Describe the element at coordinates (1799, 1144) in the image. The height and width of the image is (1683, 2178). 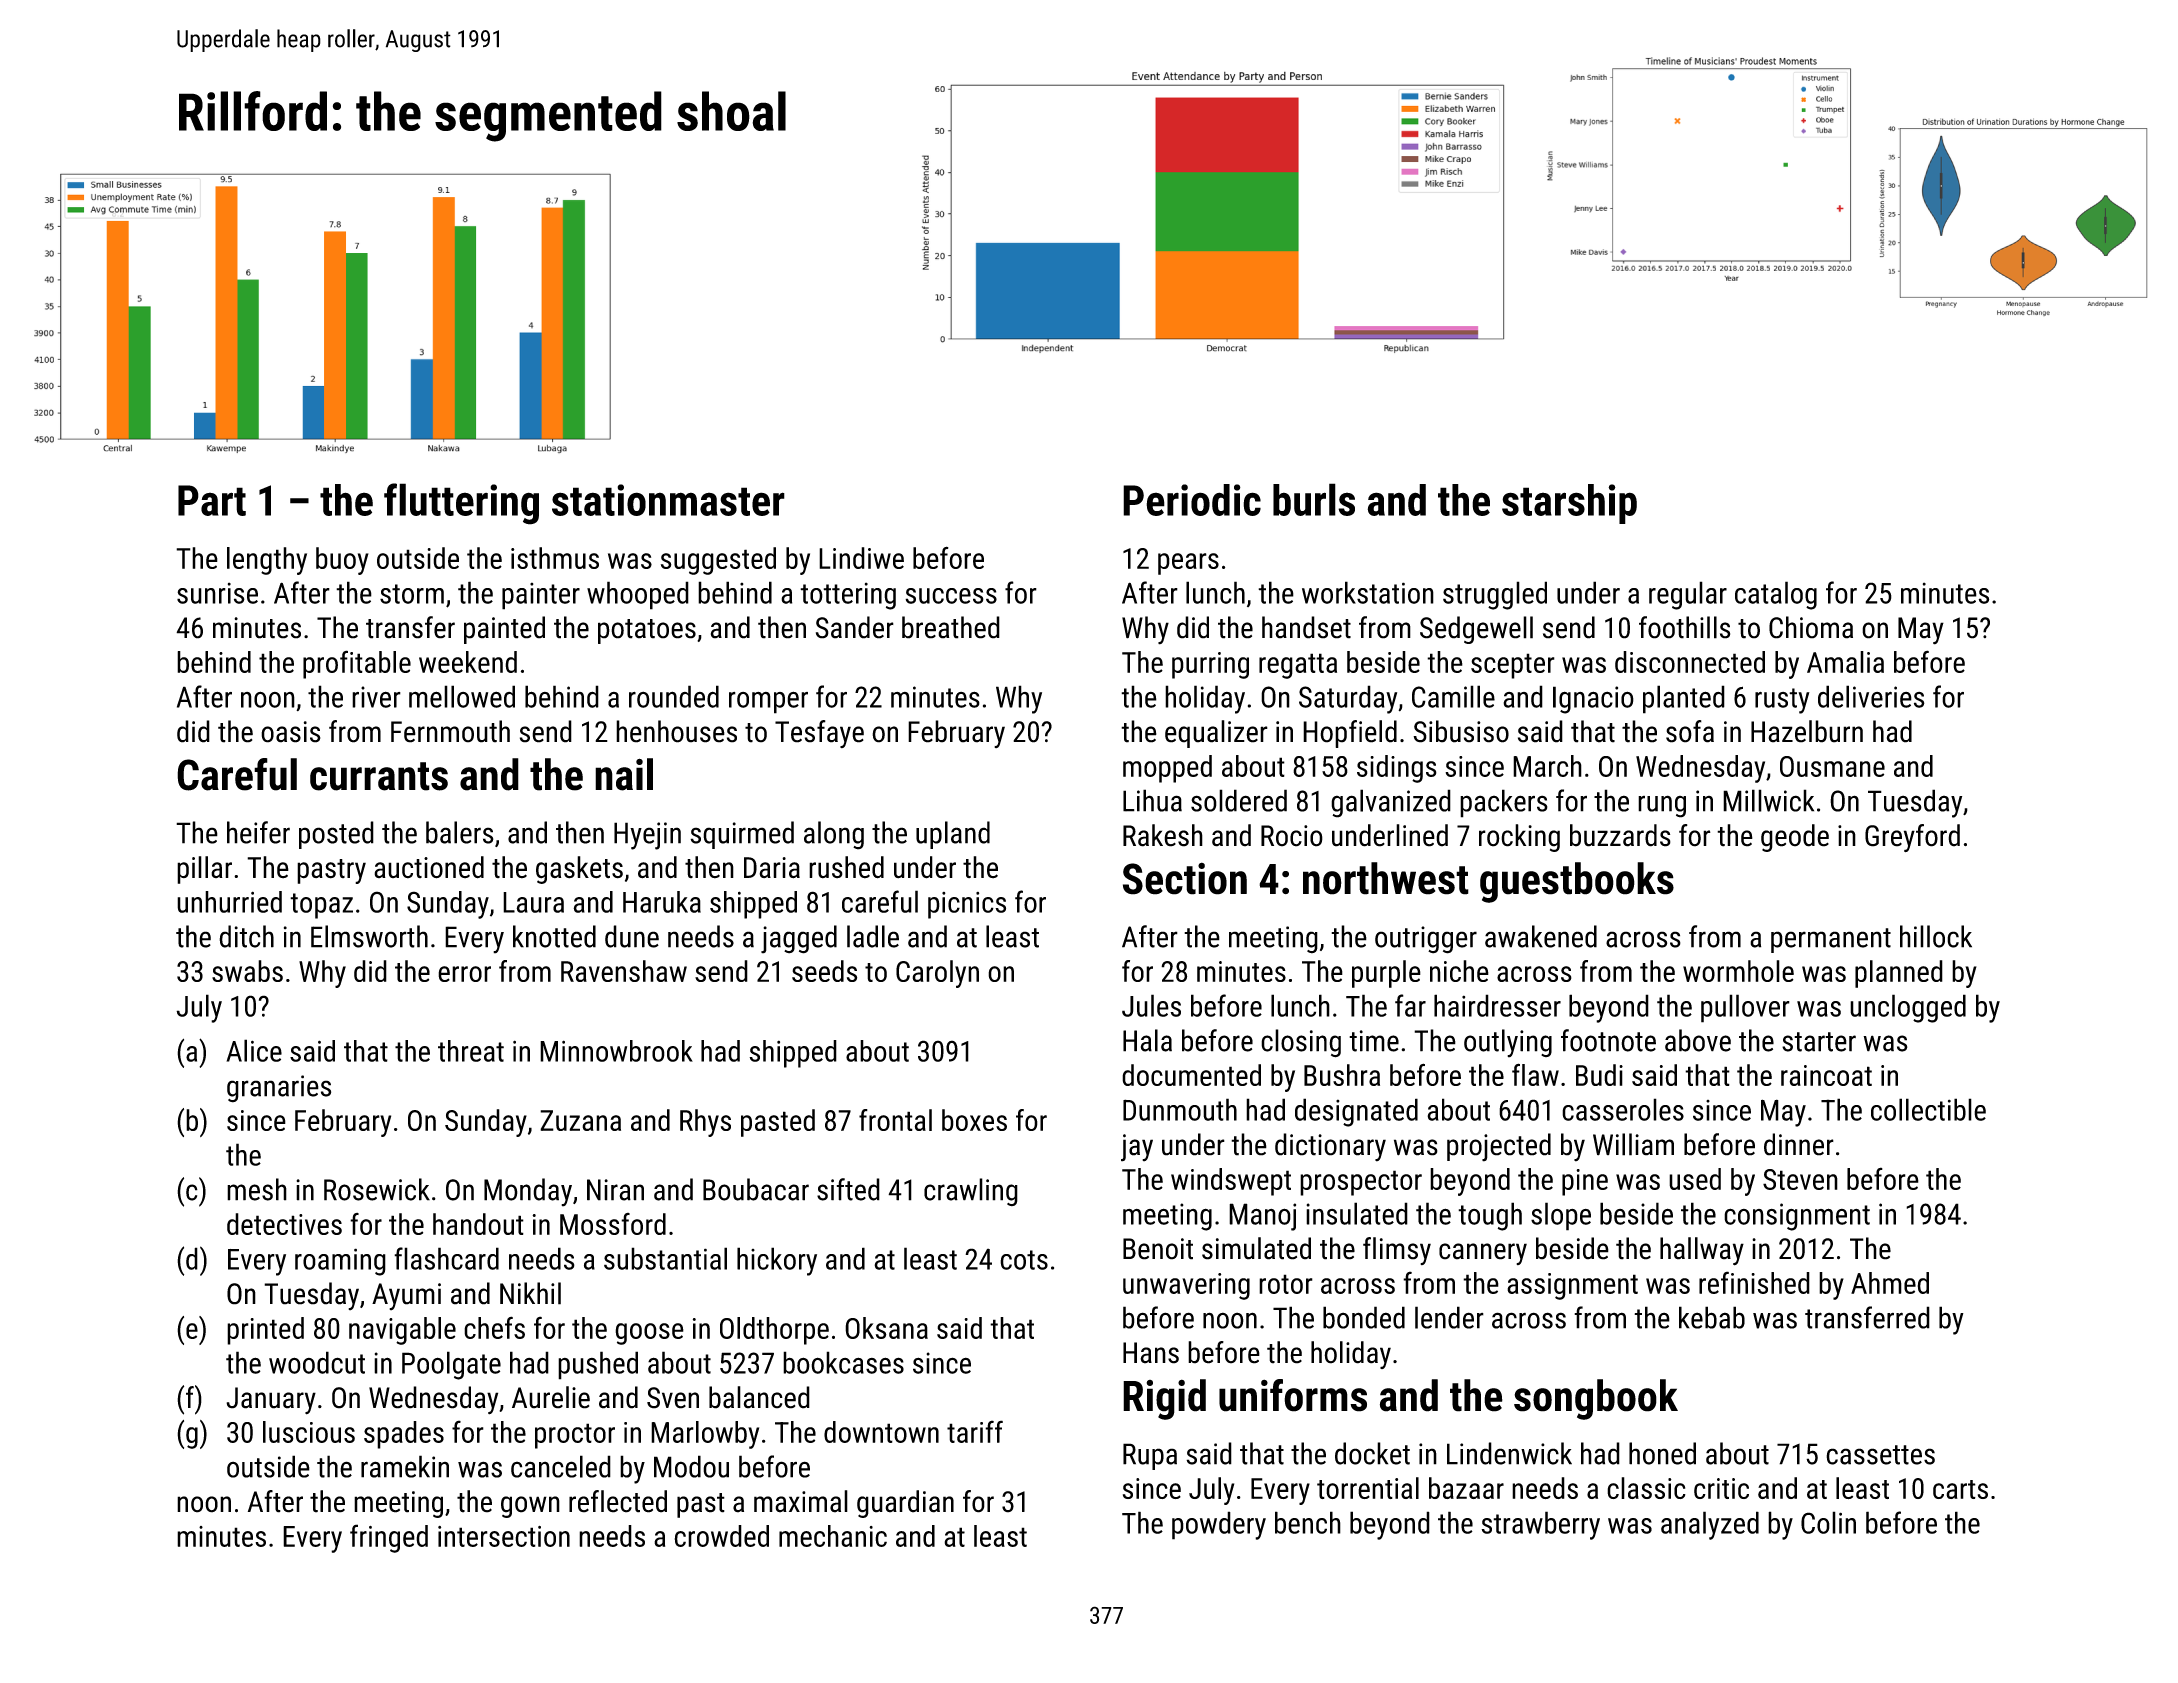
I see `dinner` at that location.
